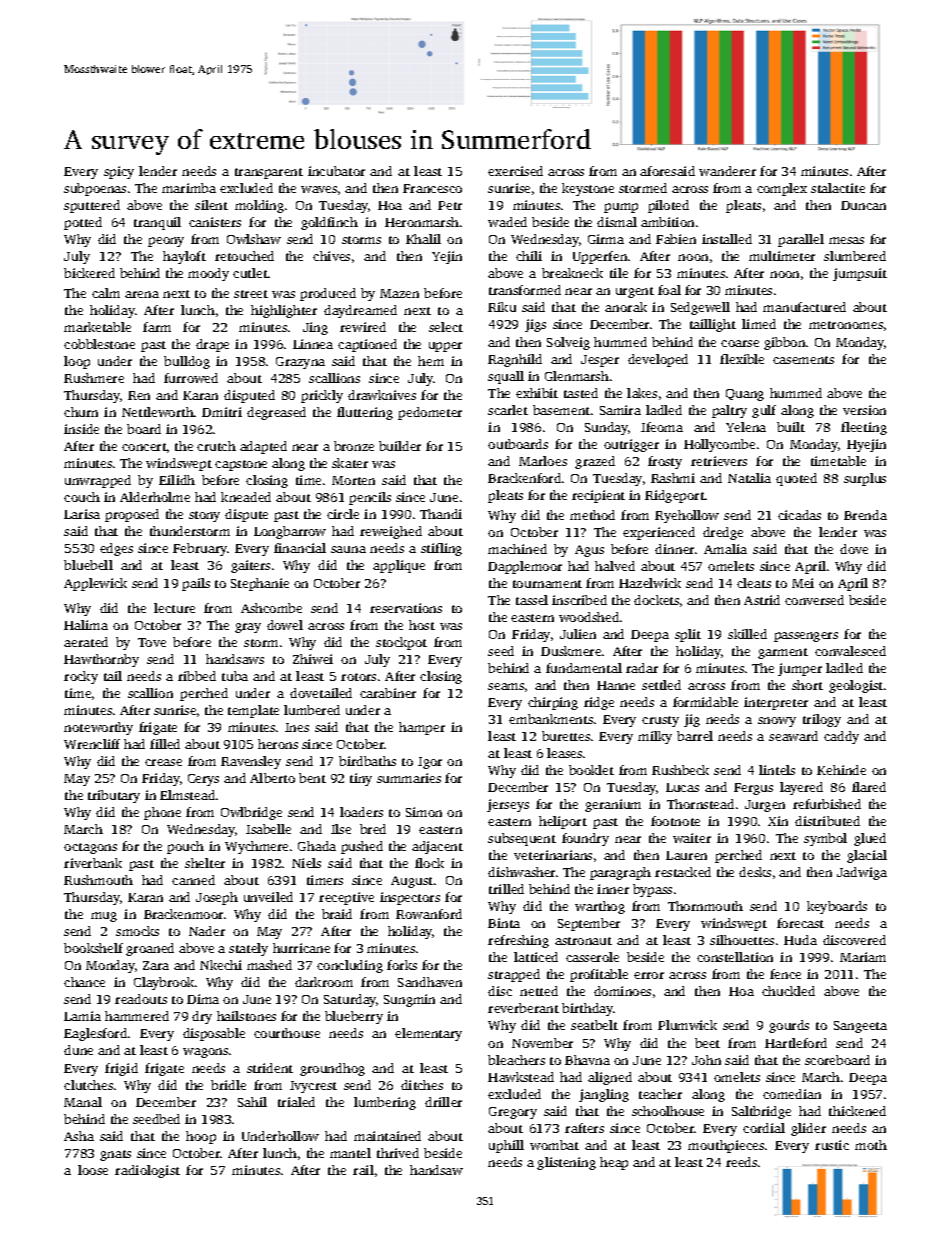 Image resolution: width=952 pixels, height=1233 pixels. I want to click on wanderer, so click(727, 171).
